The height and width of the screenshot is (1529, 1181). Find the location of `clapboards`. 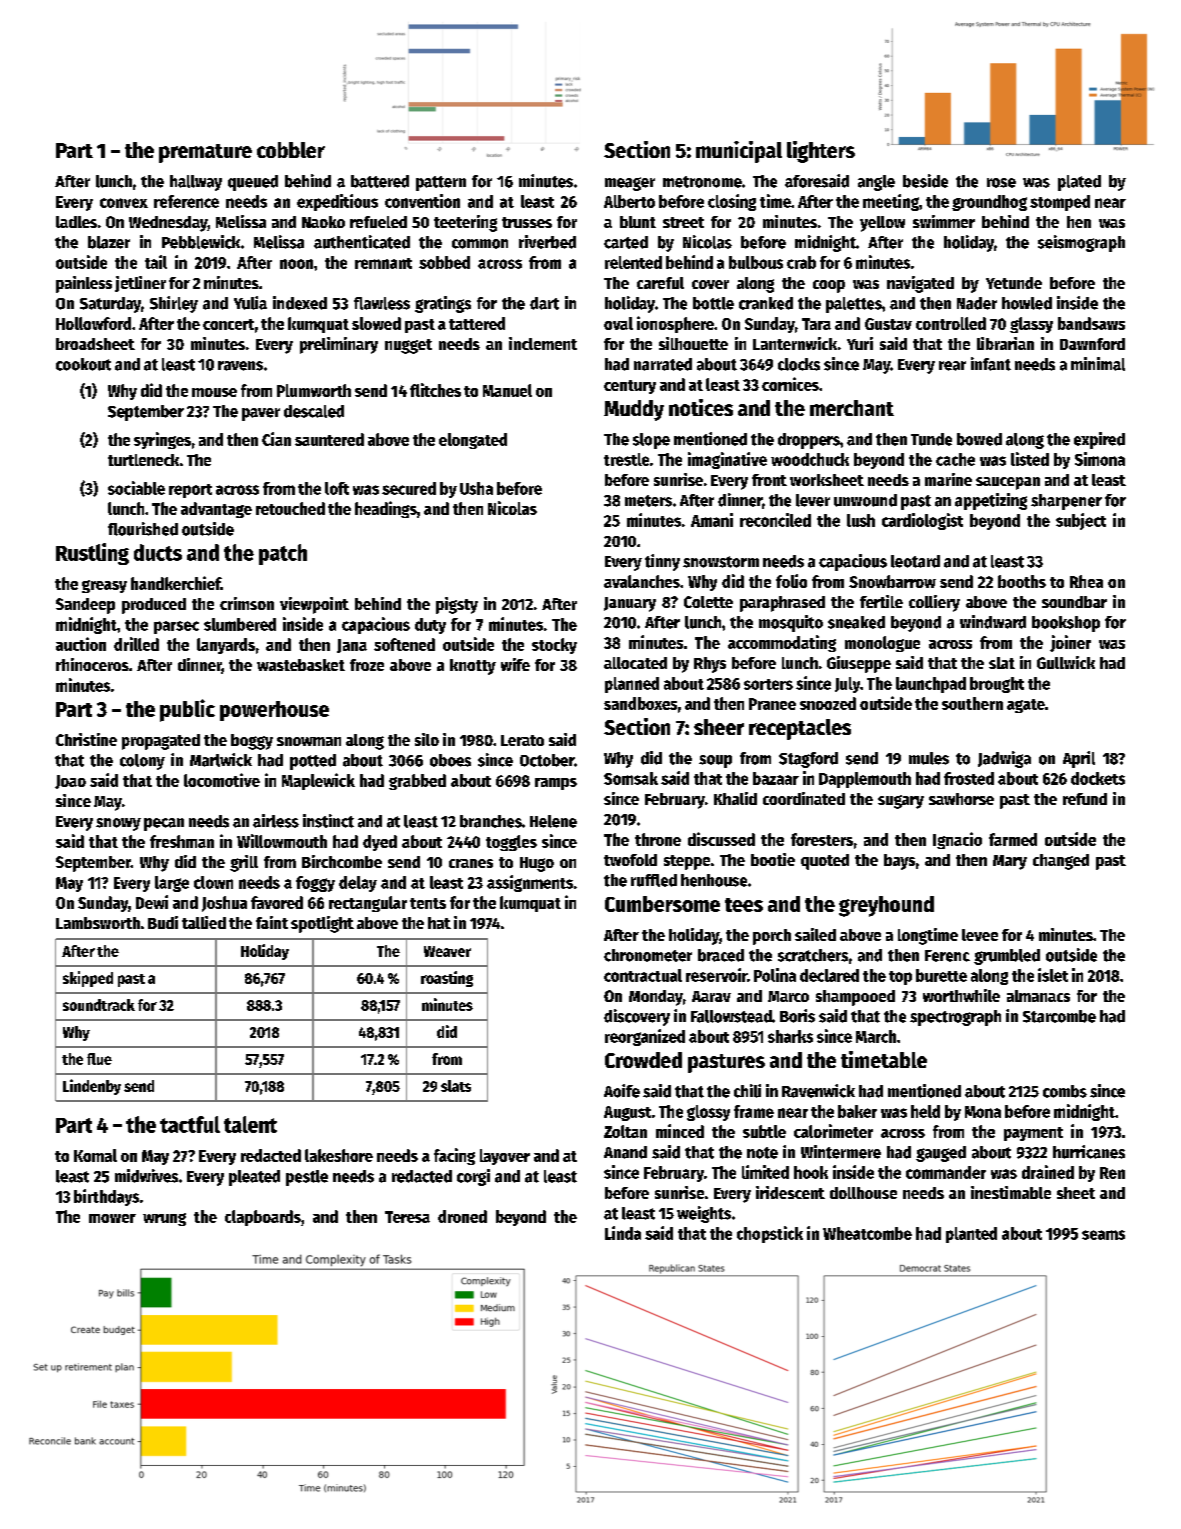

clapboards is located at coordinates (263, 1218).
